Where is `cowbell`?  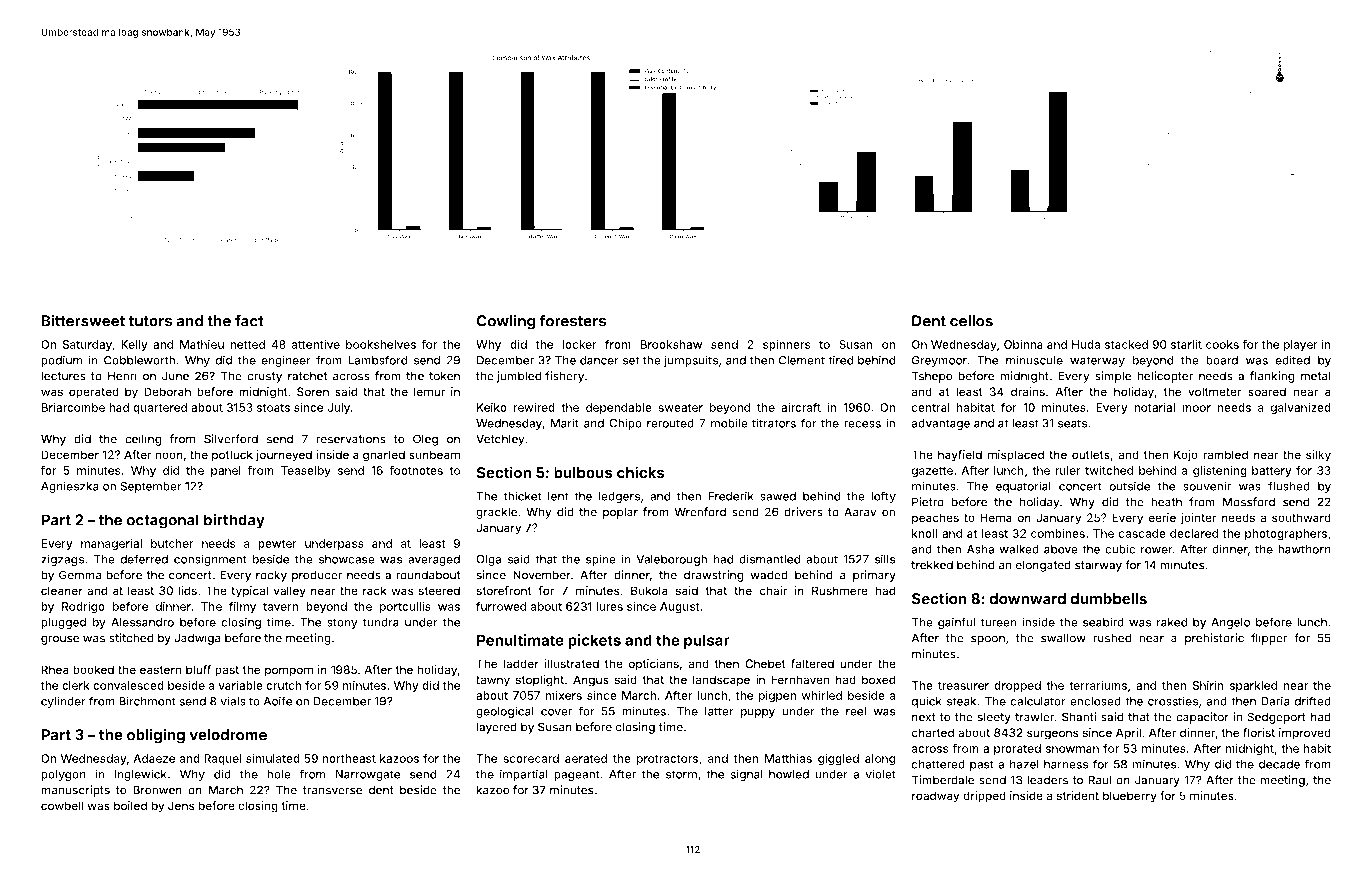 cowbell is located at coordinates (62, 805).
